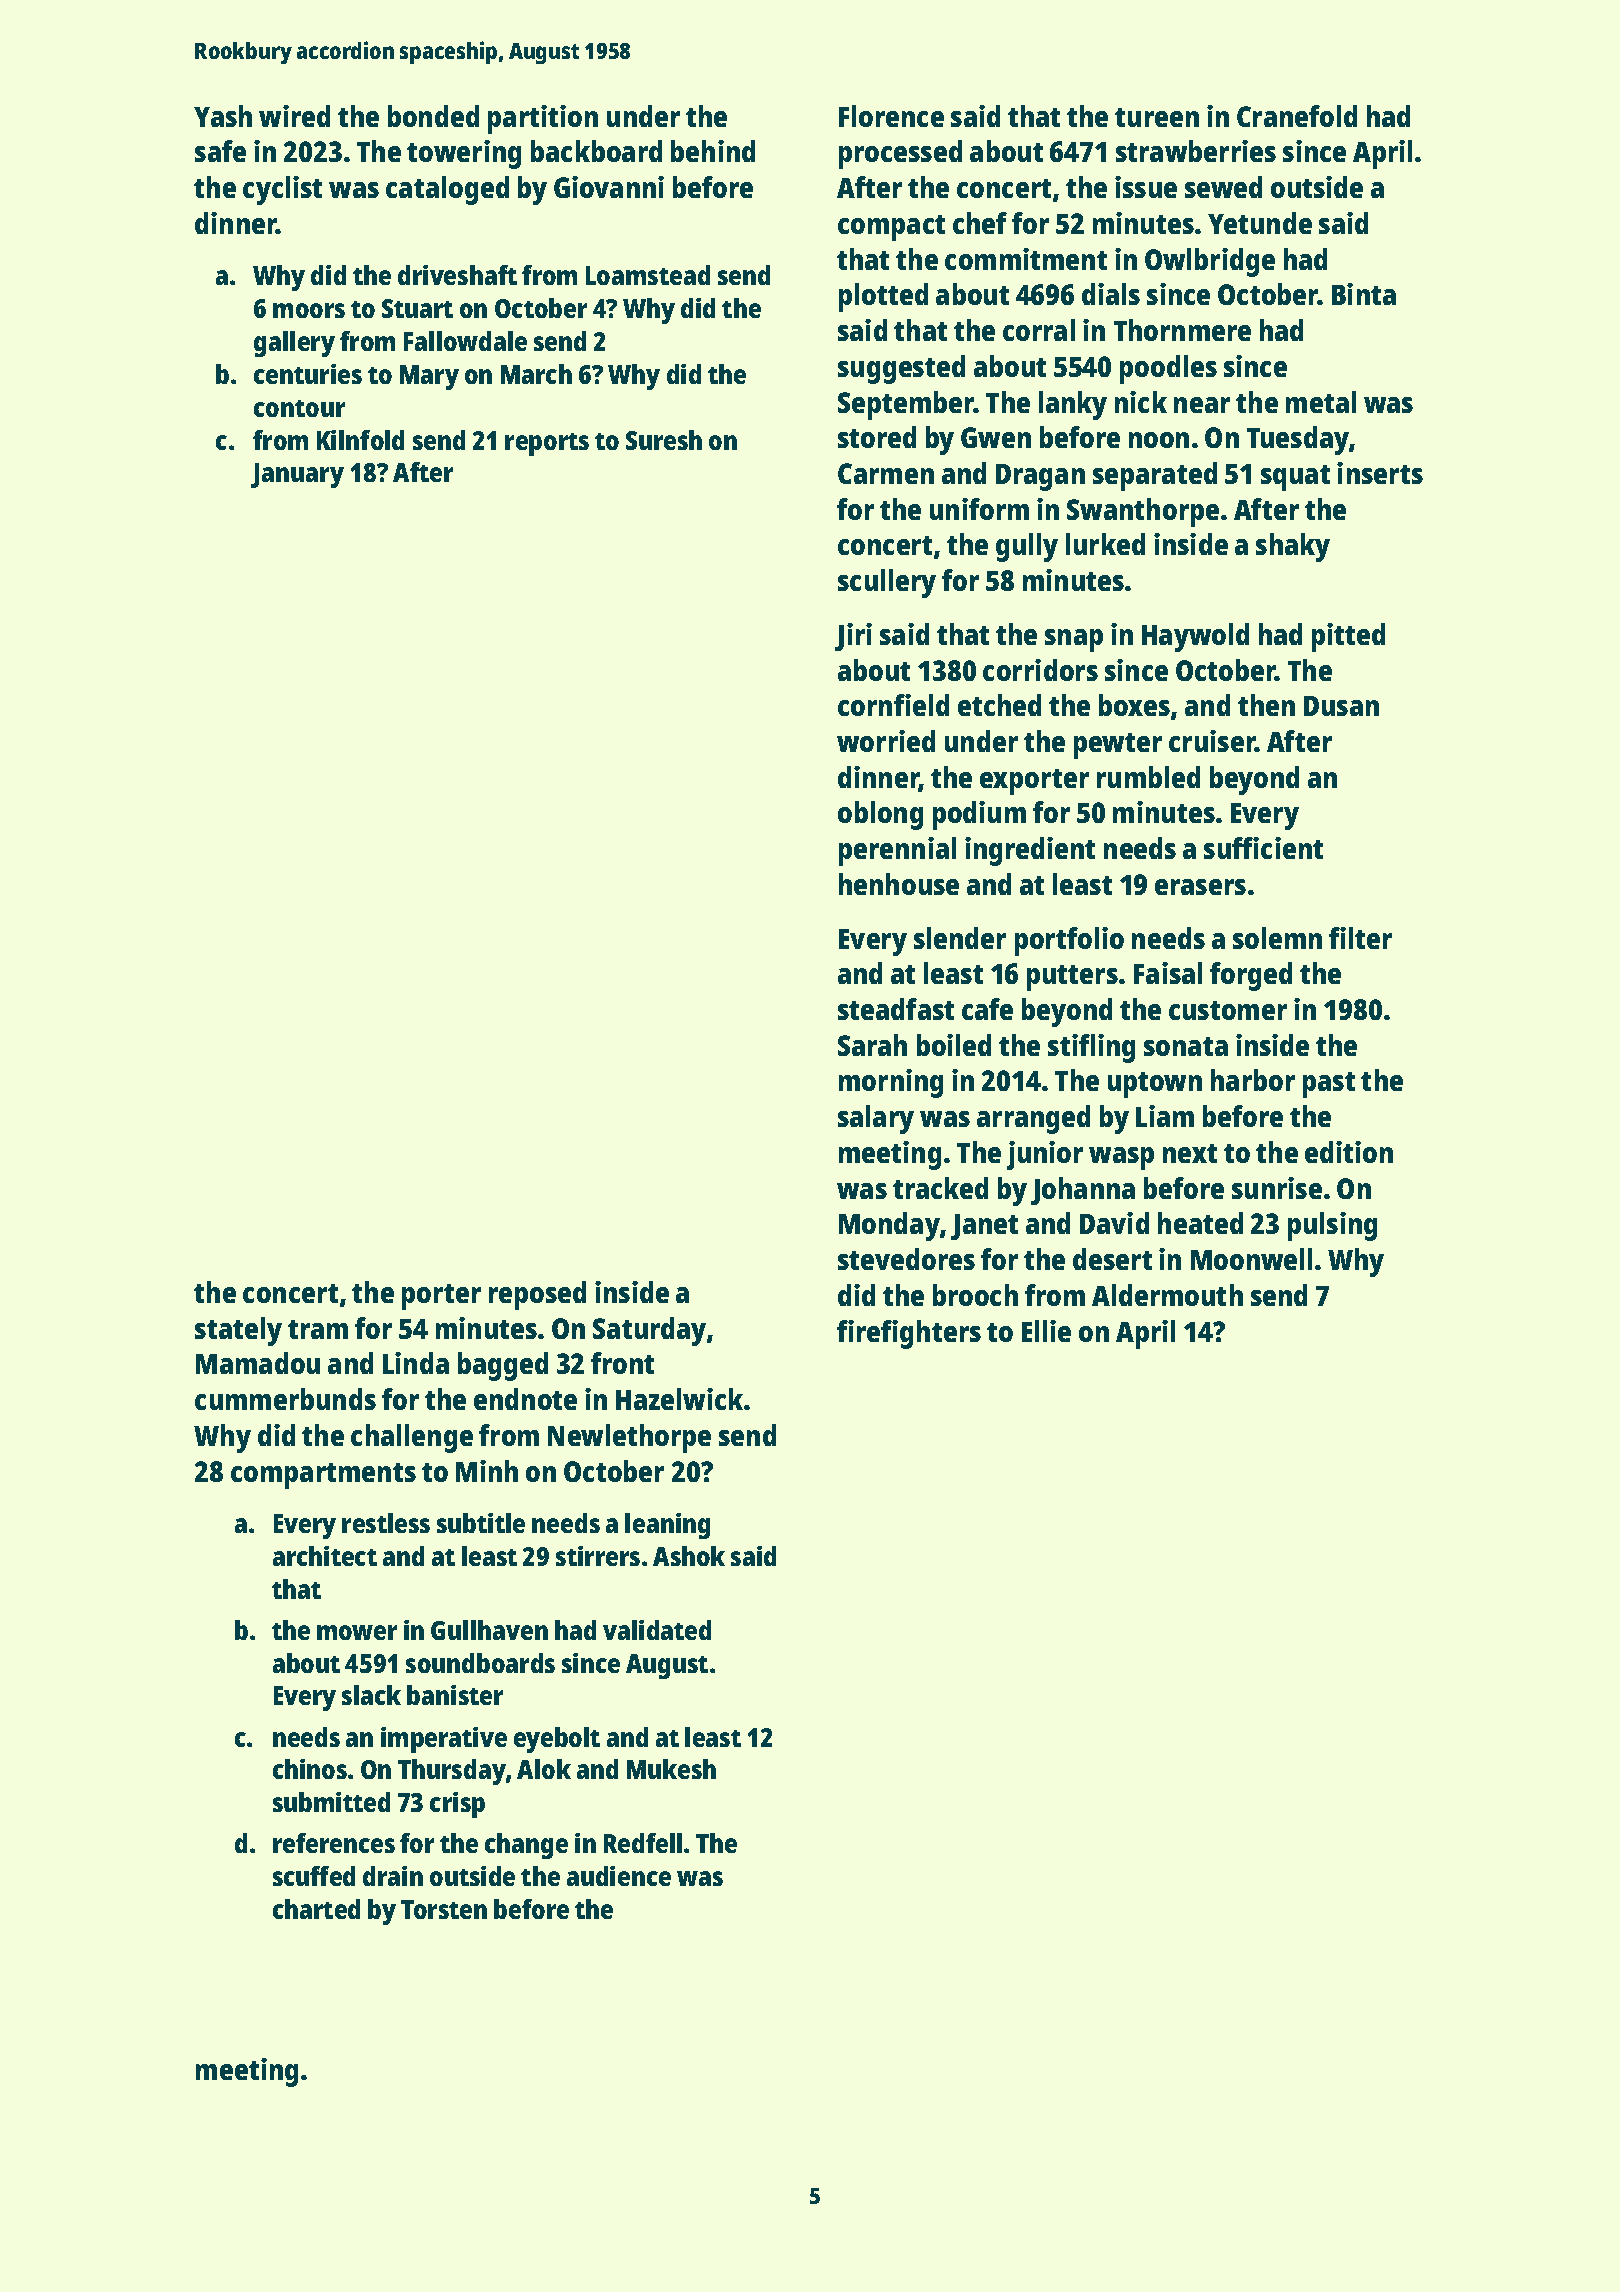  What do you see at coordinates (886, 473) in the page?
I see `Carmen` at bounding box center [886, 473].
